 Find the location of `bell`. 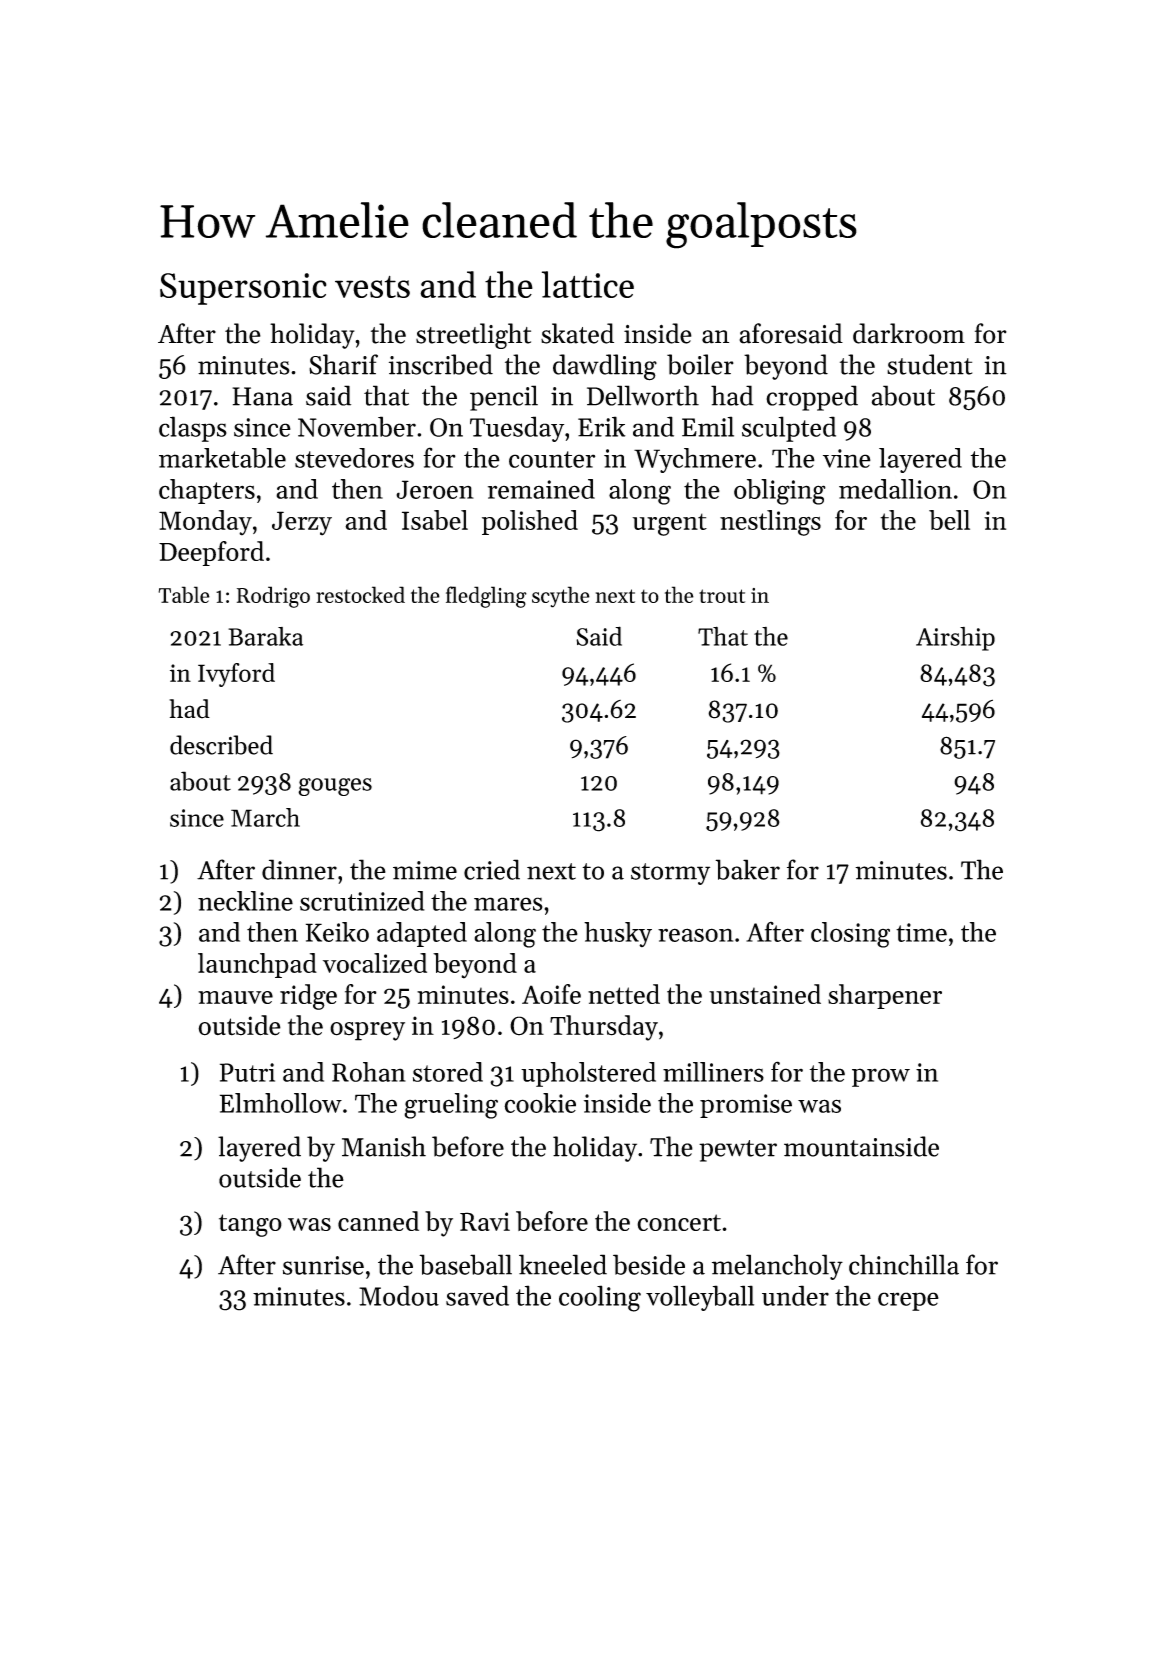

bell is located at coordinates (949, 520).
